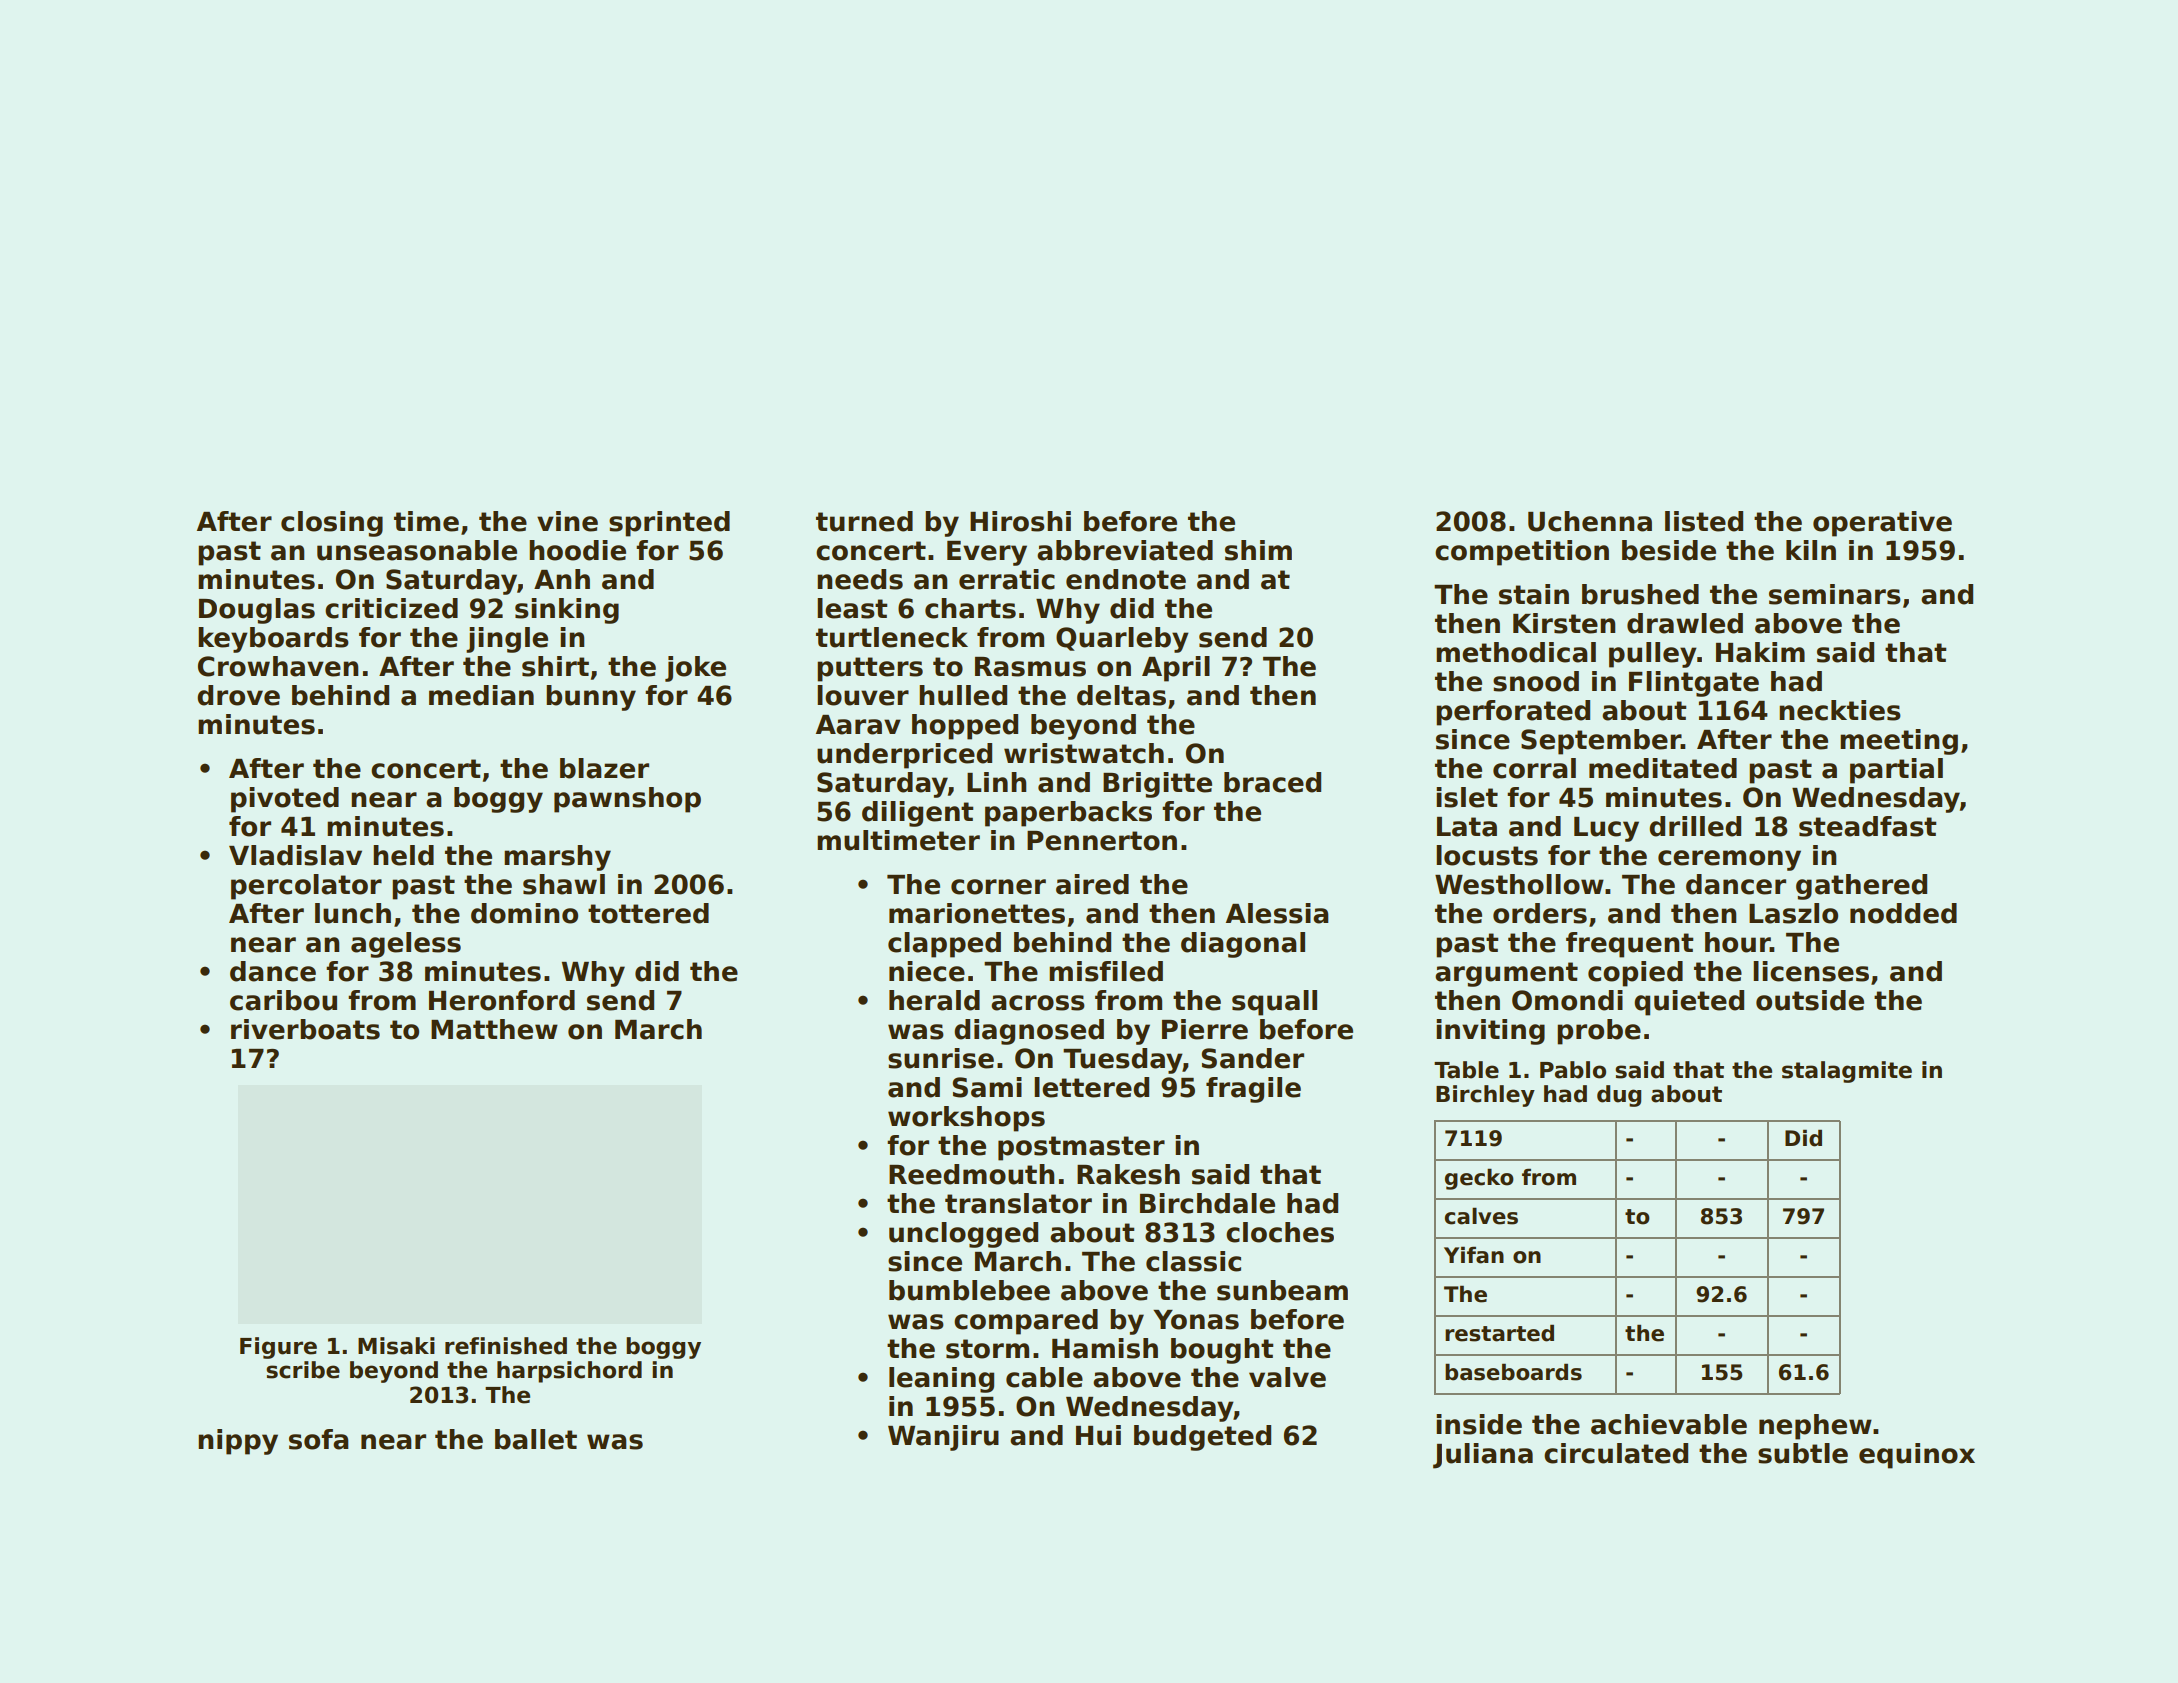 Image resolution: width=2178 pixels, height=1683 pixels. What do you see at coordinates (864, 521) in the screenshot?
I see `turned` at bounding box center [864, 521].
